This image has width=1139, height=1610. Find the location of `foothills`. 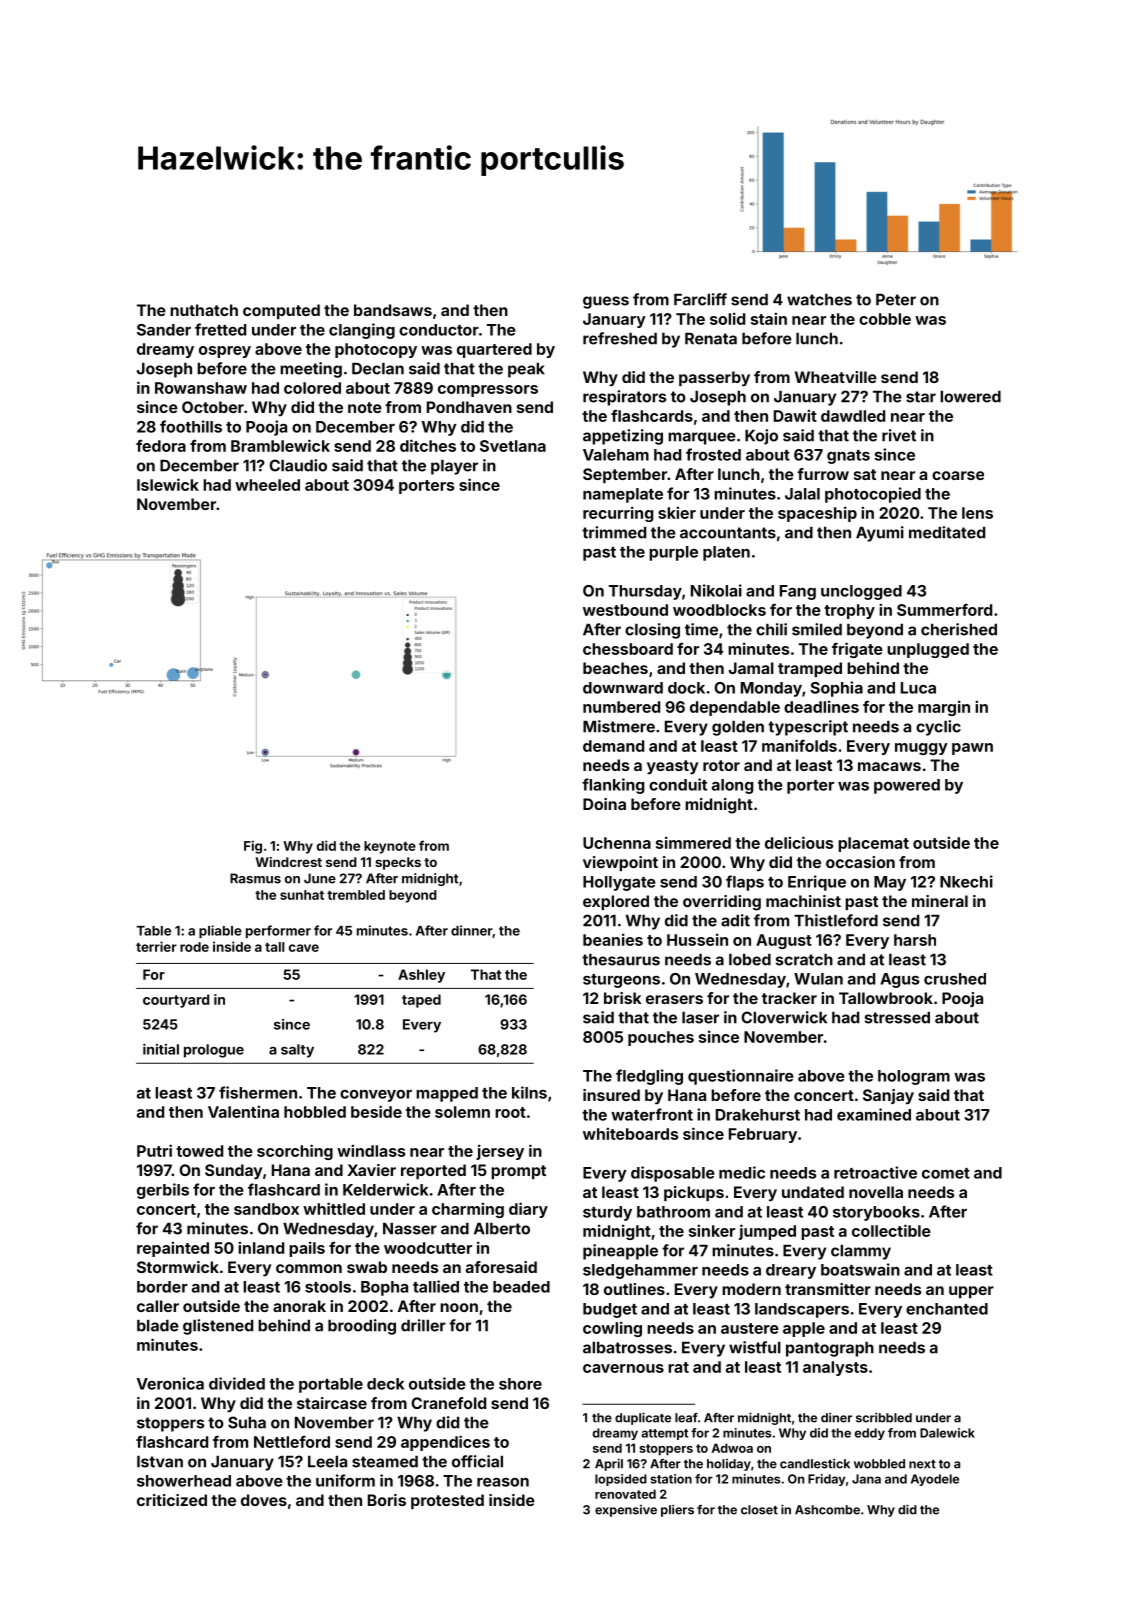

foothills is located at coordinates (191, 426).
